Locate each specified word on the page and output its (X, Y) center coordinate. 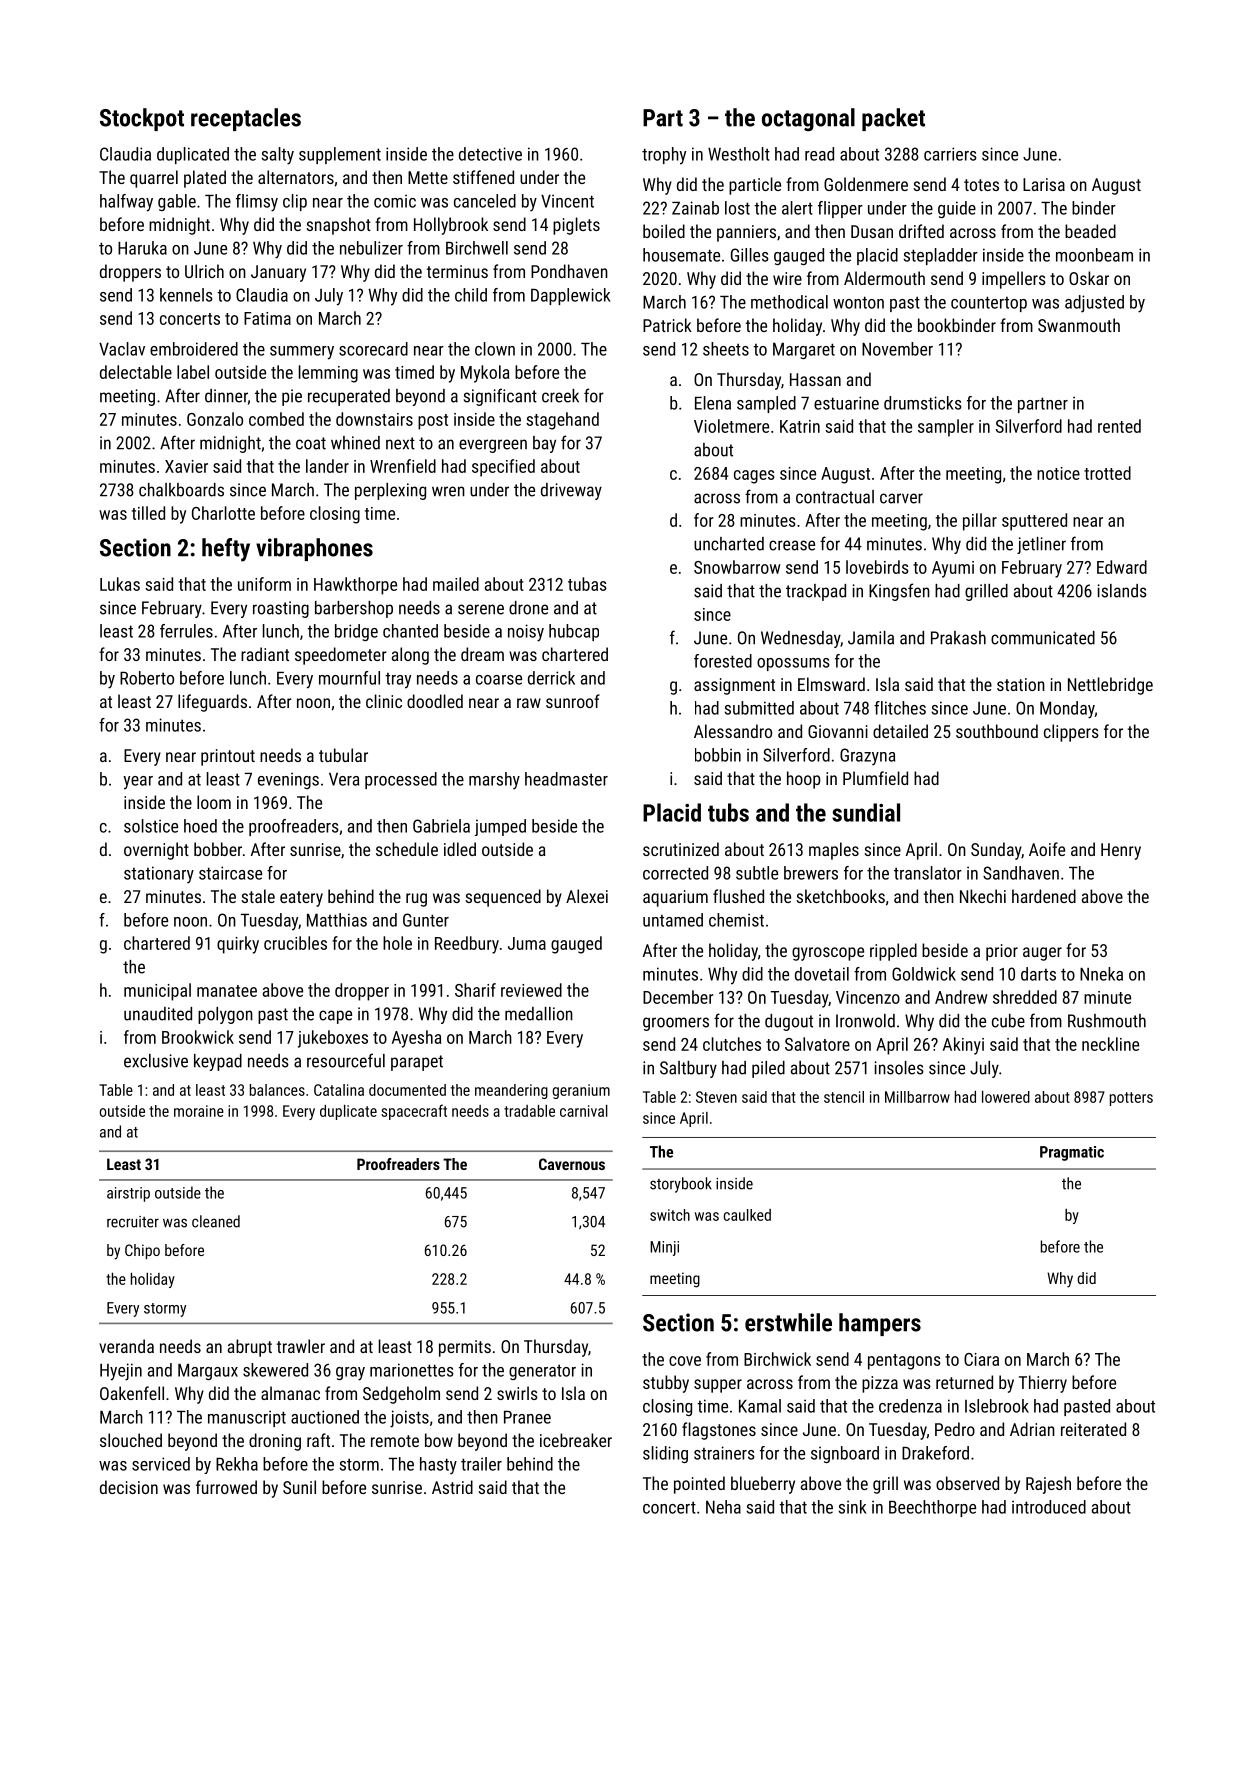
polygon (225, 1015)
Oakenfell (132, 1393)
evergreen (493, 446)
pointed (699, 1485)
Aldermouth (884, 278)
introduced (1049, 1507)
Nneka (1101, 974)
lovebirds (877, 567)
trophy (664, 156)
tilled (148, 513)
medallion (539, 1014)
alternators (296, 177)
